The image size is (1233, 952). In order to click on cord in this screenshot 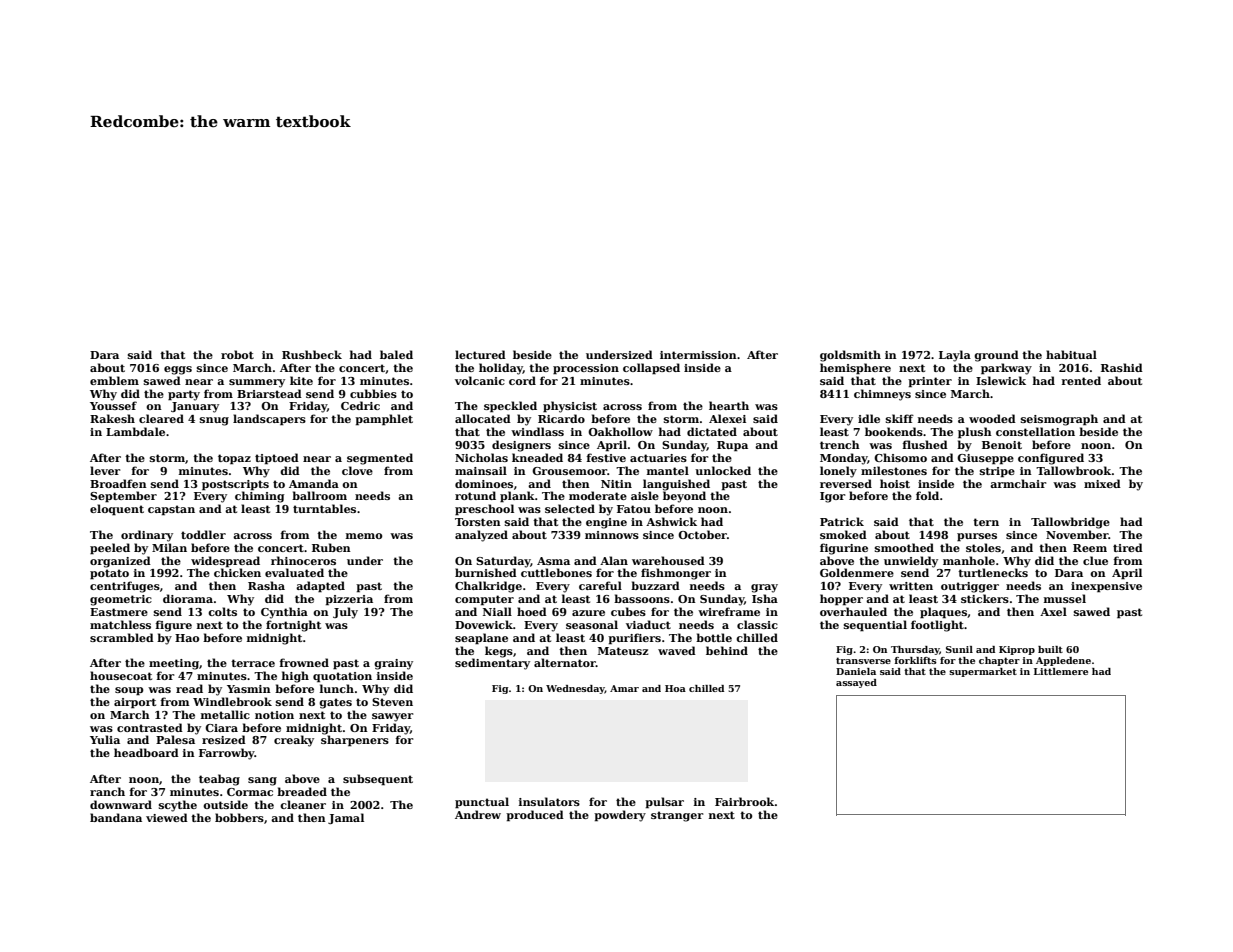, I will do `click(522, 380)`.
